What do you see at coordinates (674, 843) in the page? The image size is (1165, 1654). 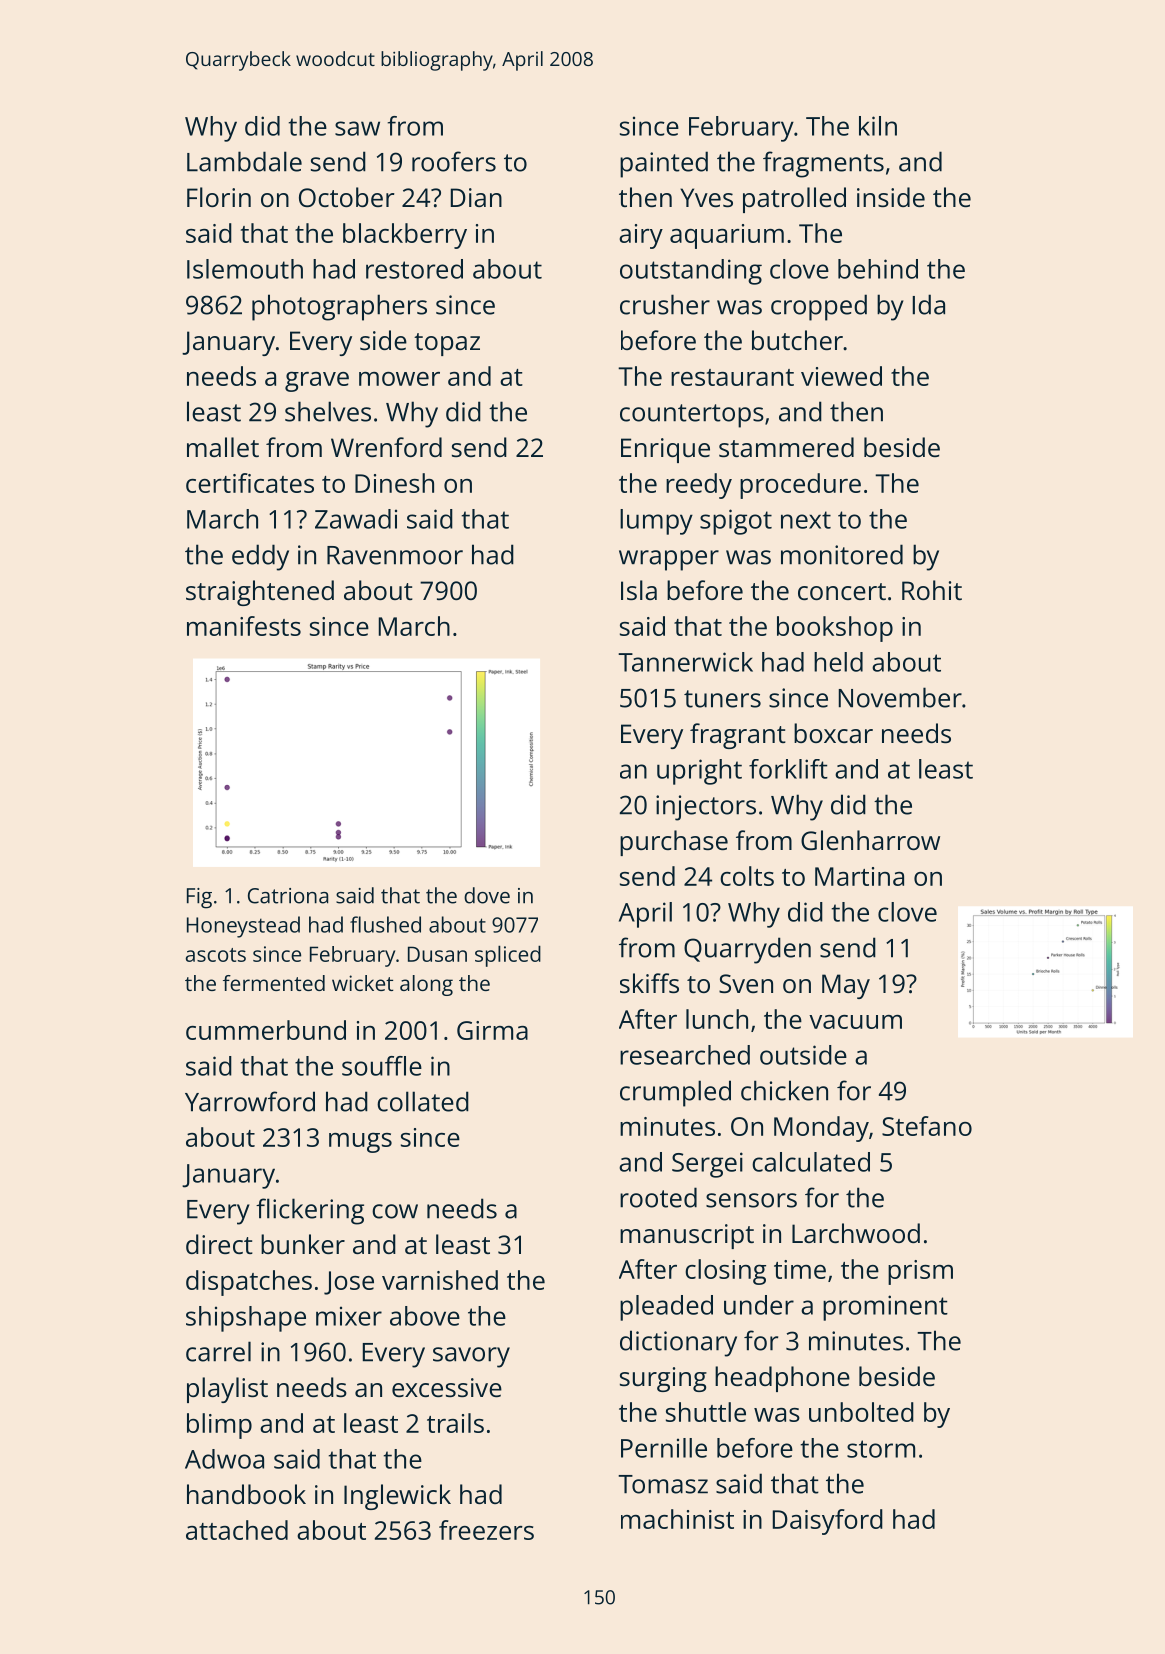 I see `purchase` at bounding box center [674, 843].
